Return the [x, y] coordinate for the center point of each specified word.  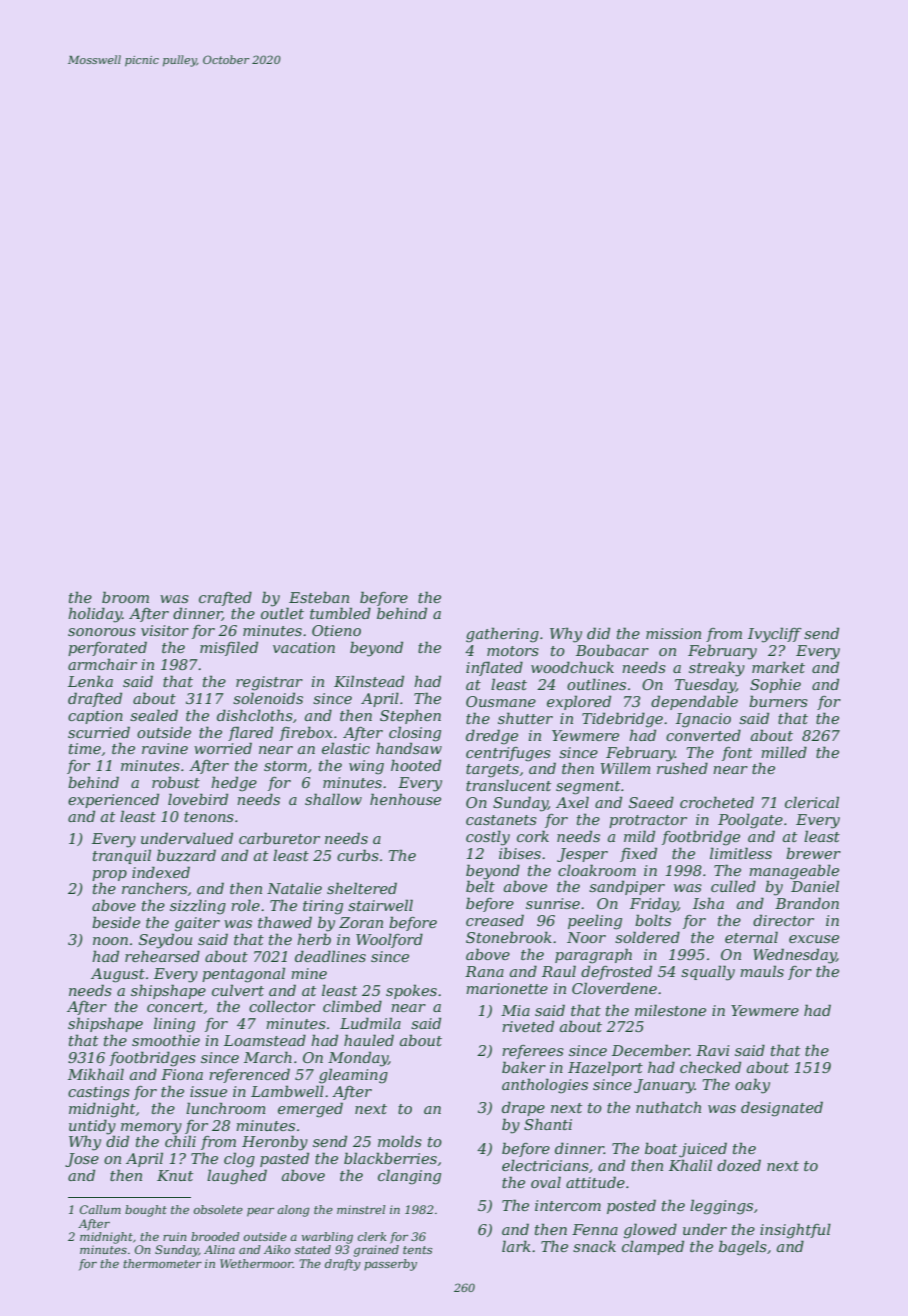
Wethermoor [256, 1263]
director [783, 920]
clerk [372, 1236]
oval [546, 1182]
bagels [743, 1248]
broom [125, 597]
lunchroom [226, 1108]
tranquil [122, 856]
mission [673, 633]
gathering [502, 635]
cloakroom [597, 870]
